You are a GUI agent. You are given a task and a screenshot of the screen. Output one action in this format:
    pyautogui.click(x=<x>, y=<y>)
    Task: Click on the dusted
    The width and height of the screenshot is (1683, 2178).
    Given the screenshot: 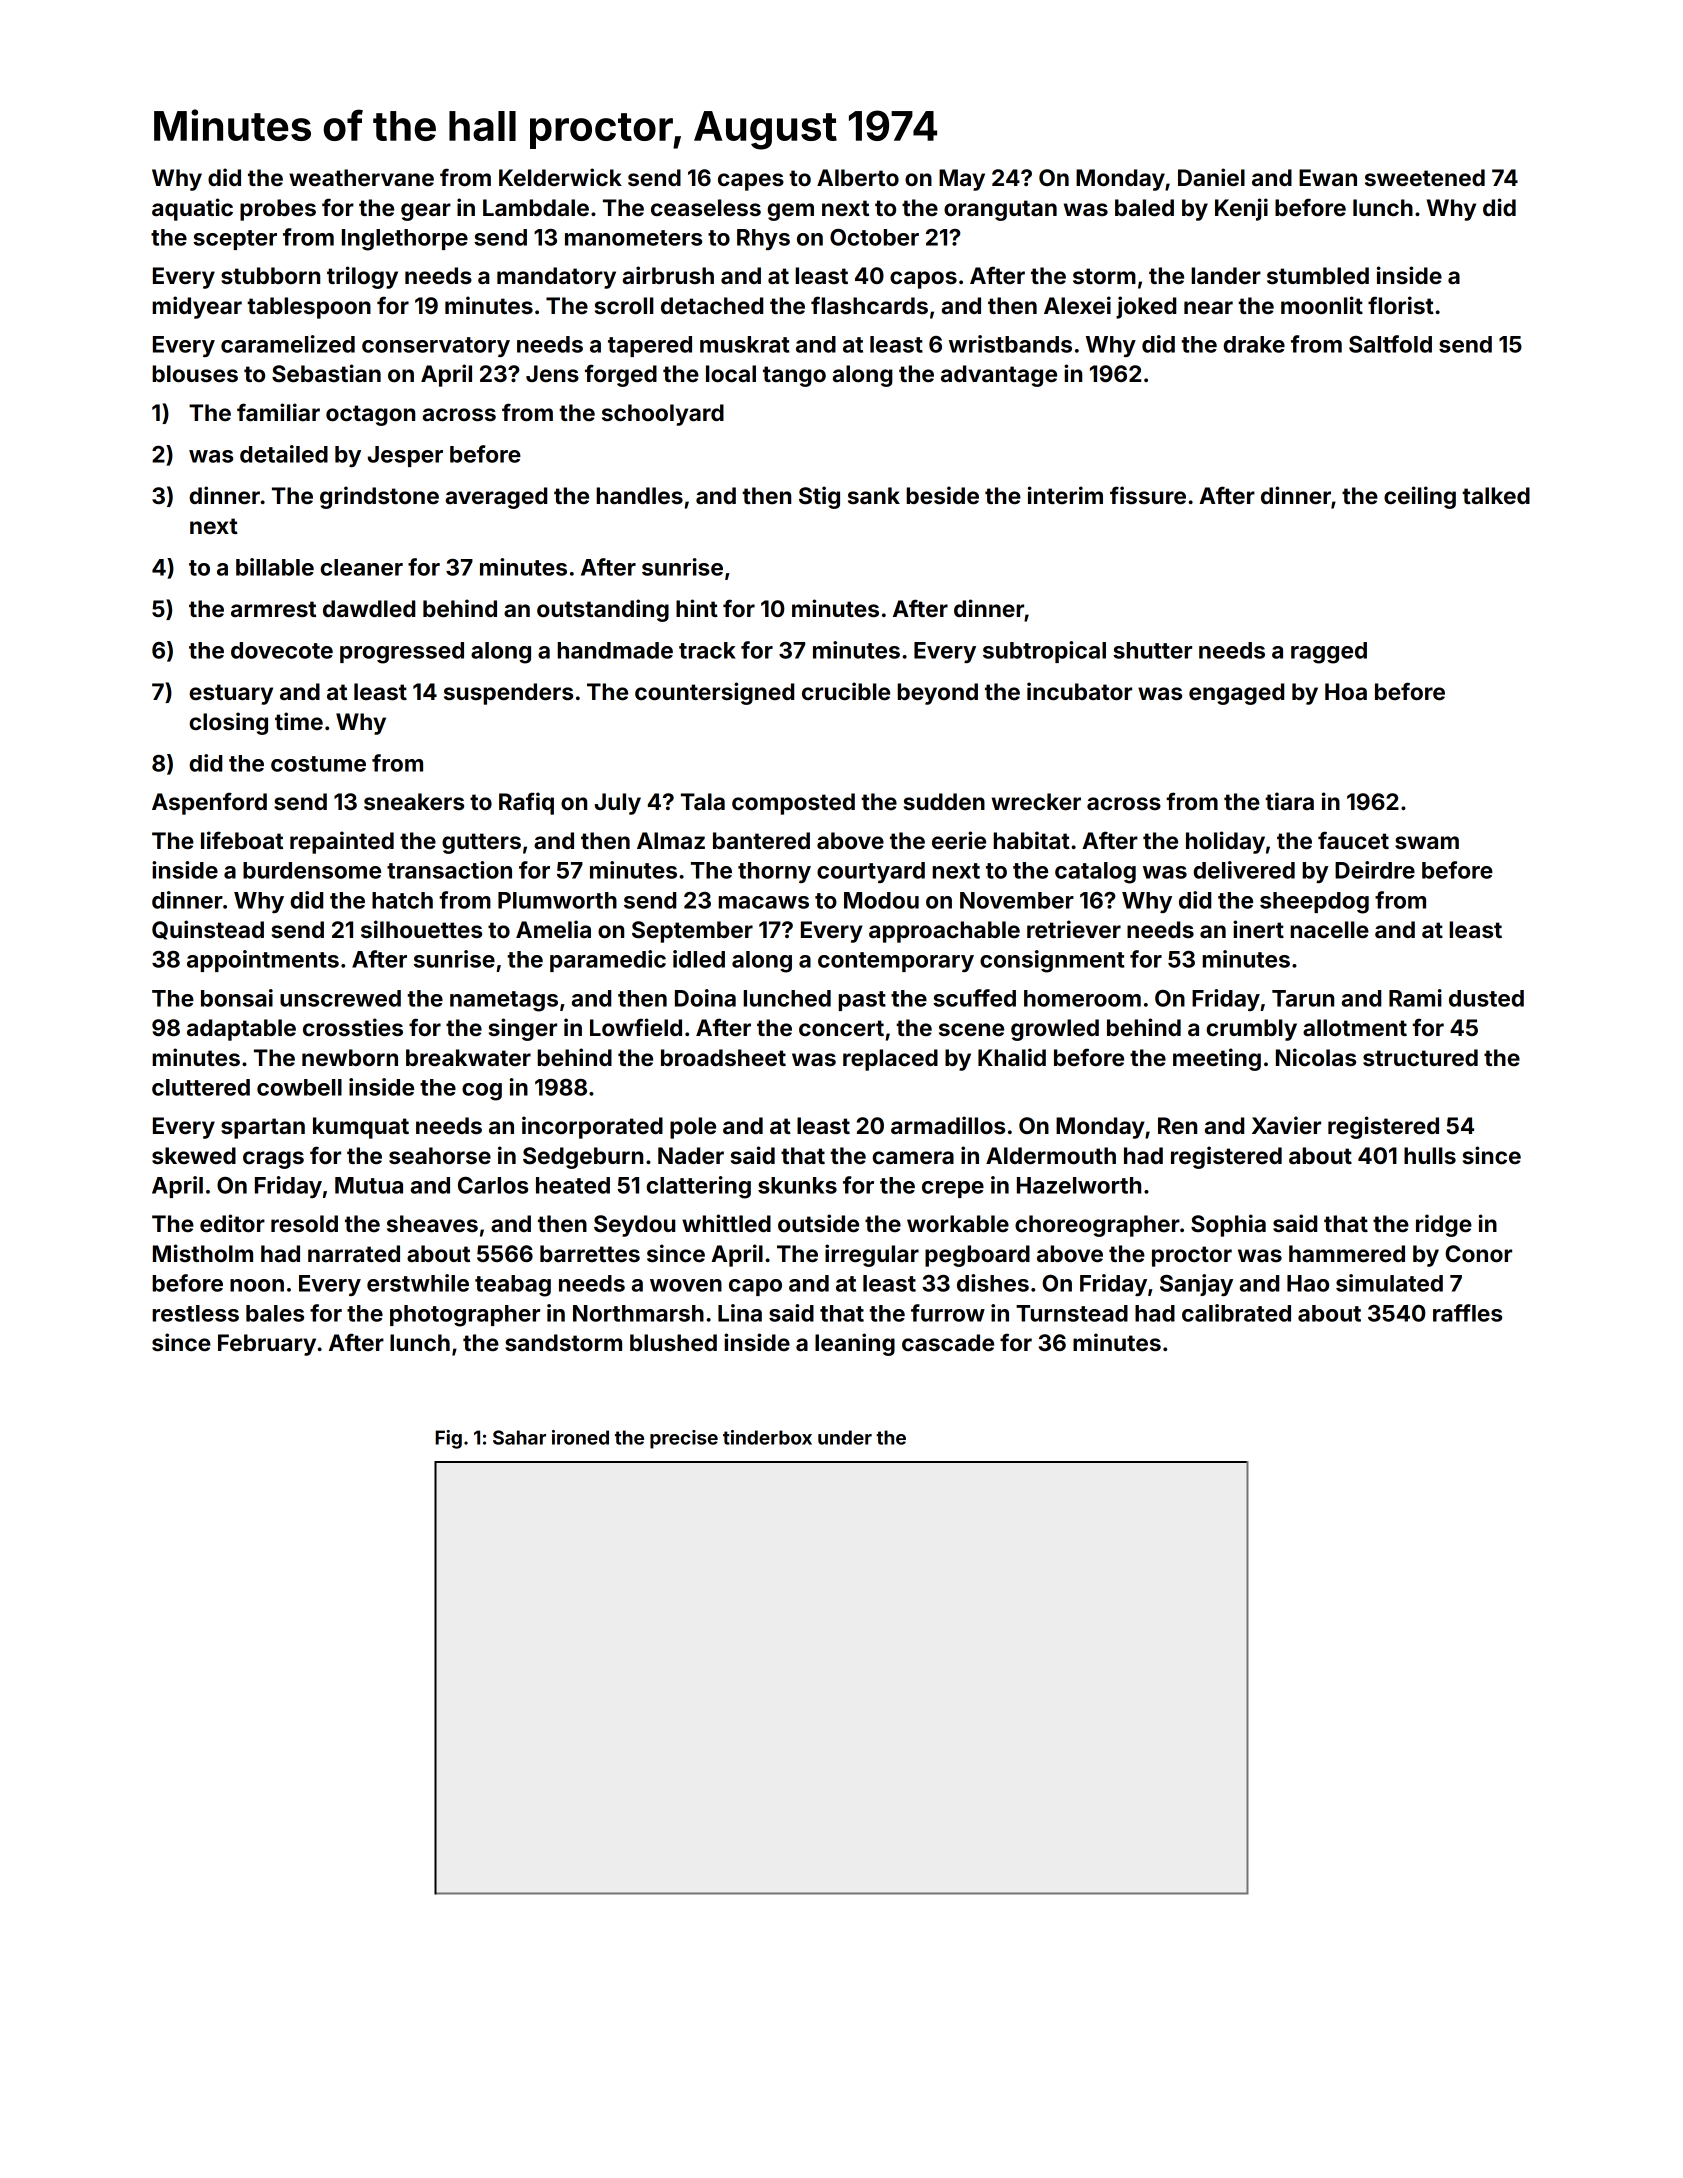 What is the action you would take?
    pyautogui.click(x=1486, y=998)
